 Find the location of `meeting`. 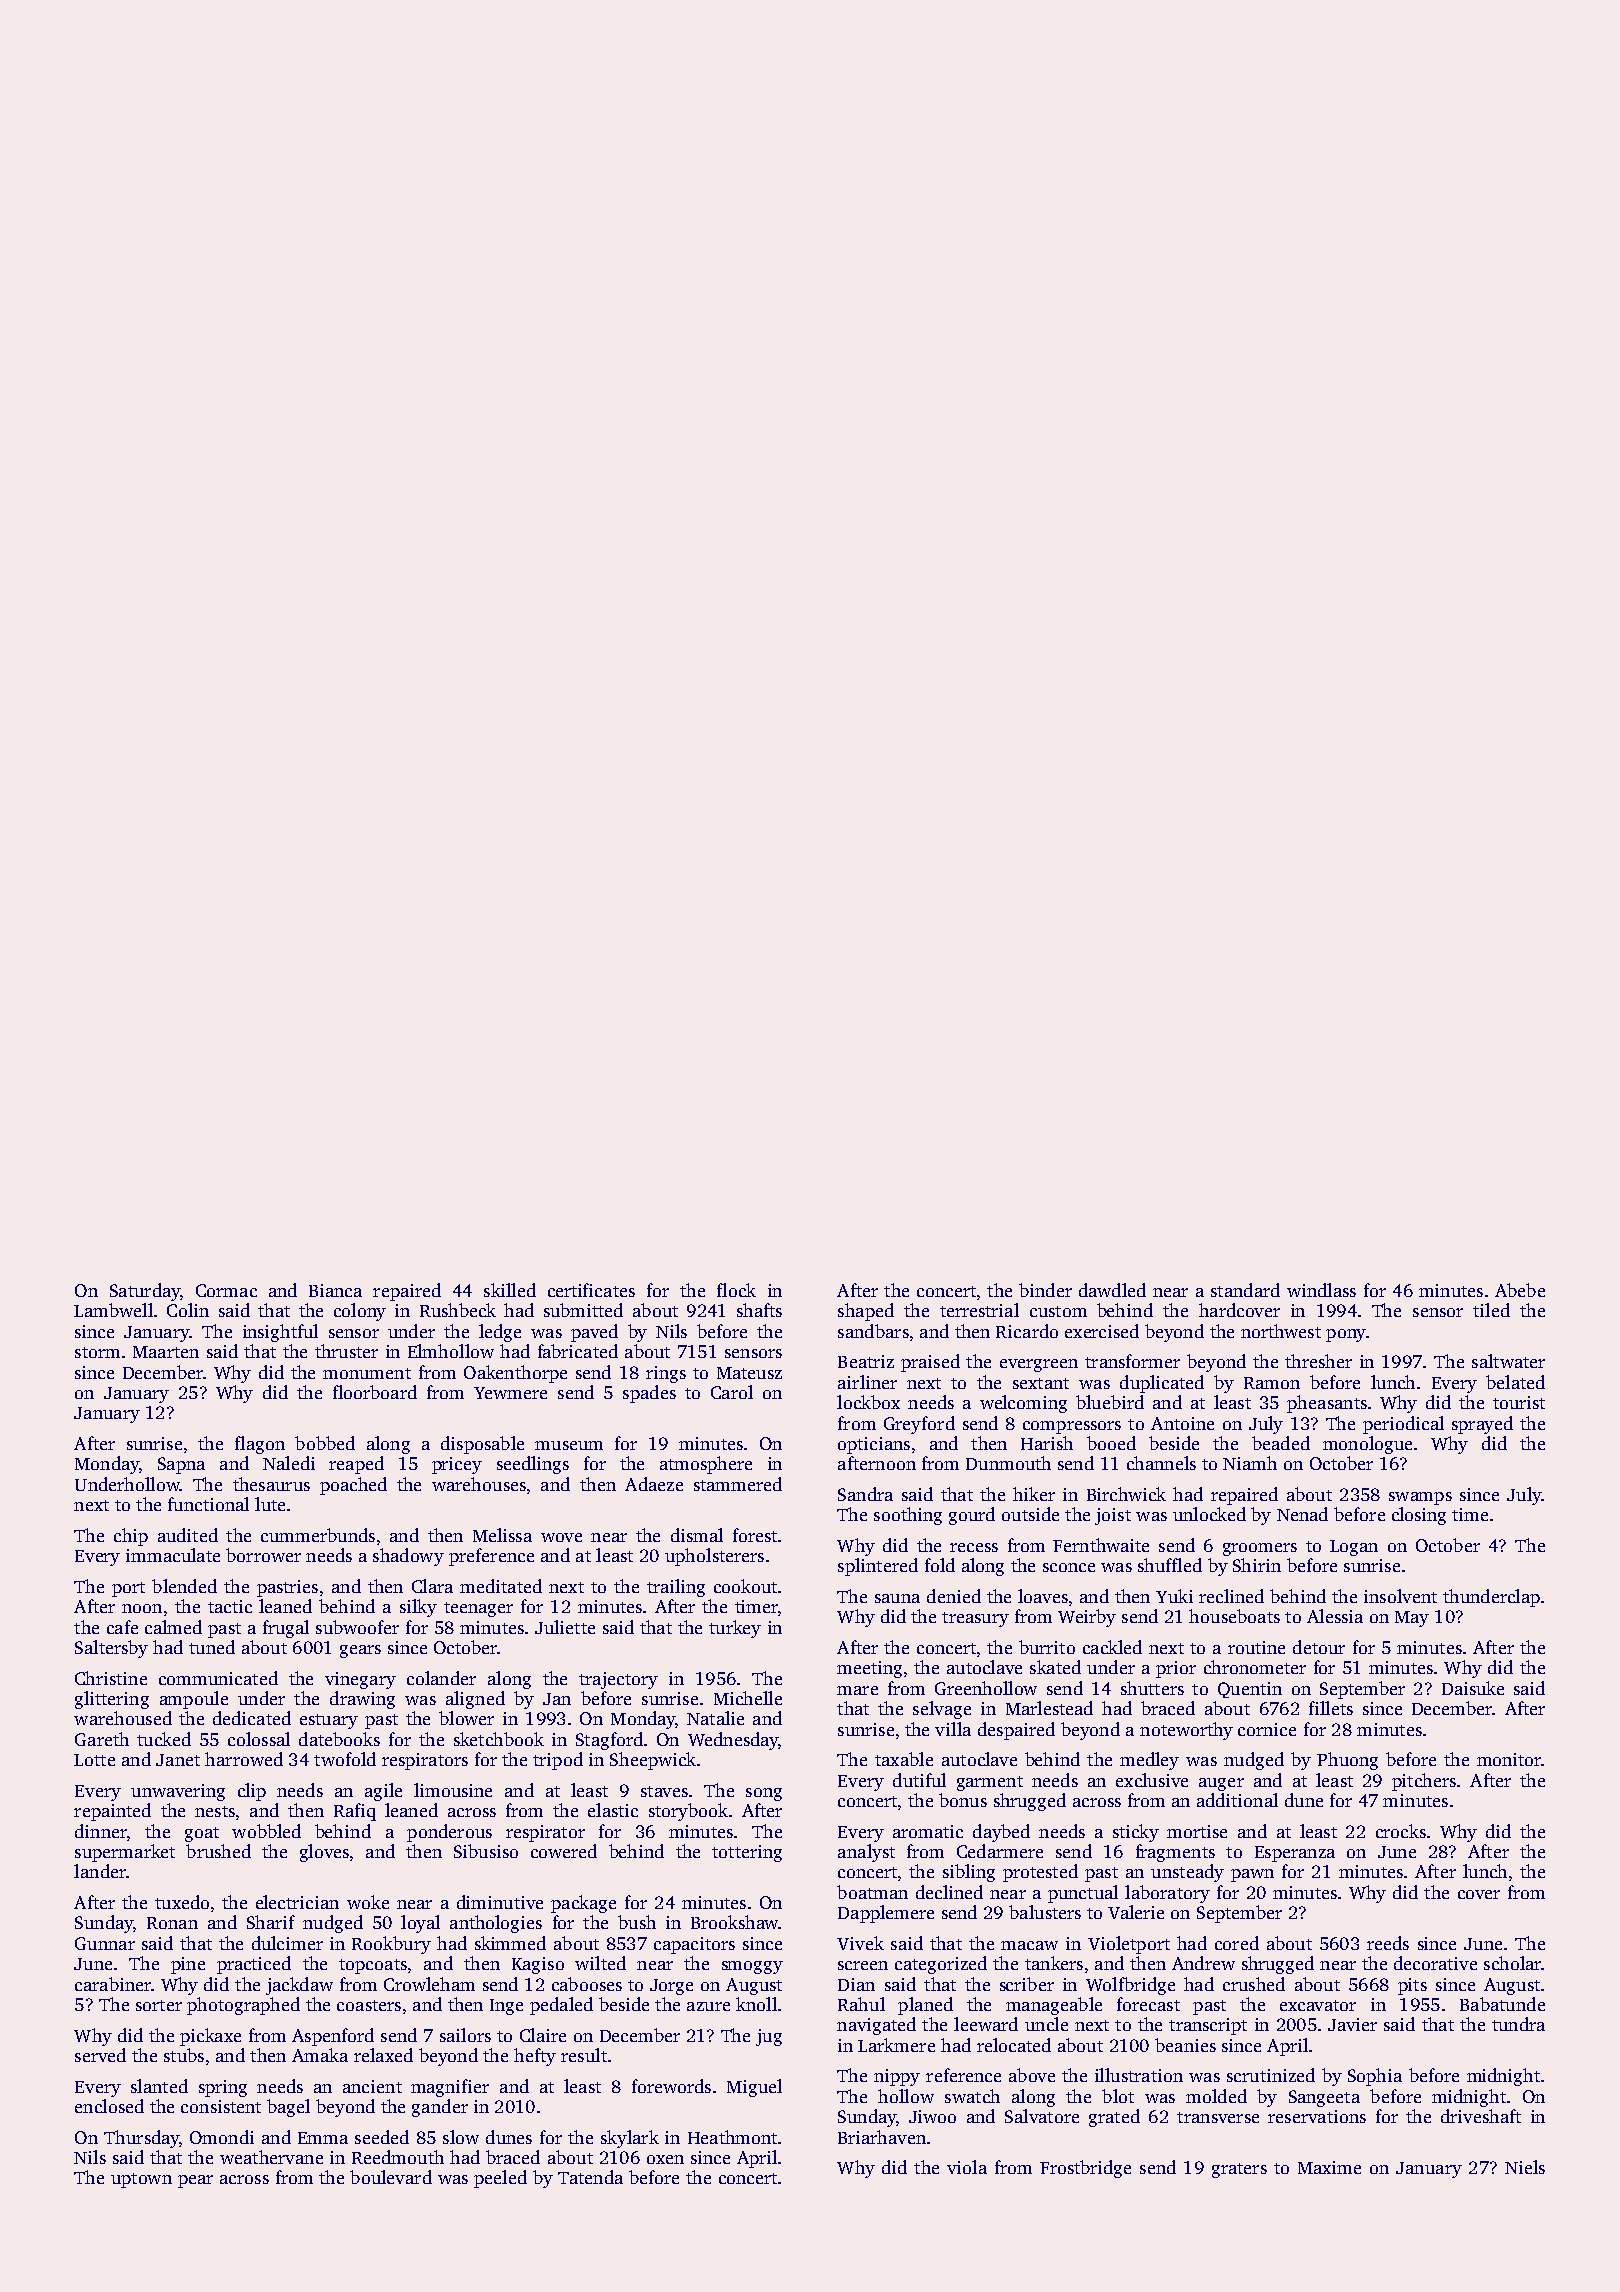

meeting is located at coordinates (869, 1669).
